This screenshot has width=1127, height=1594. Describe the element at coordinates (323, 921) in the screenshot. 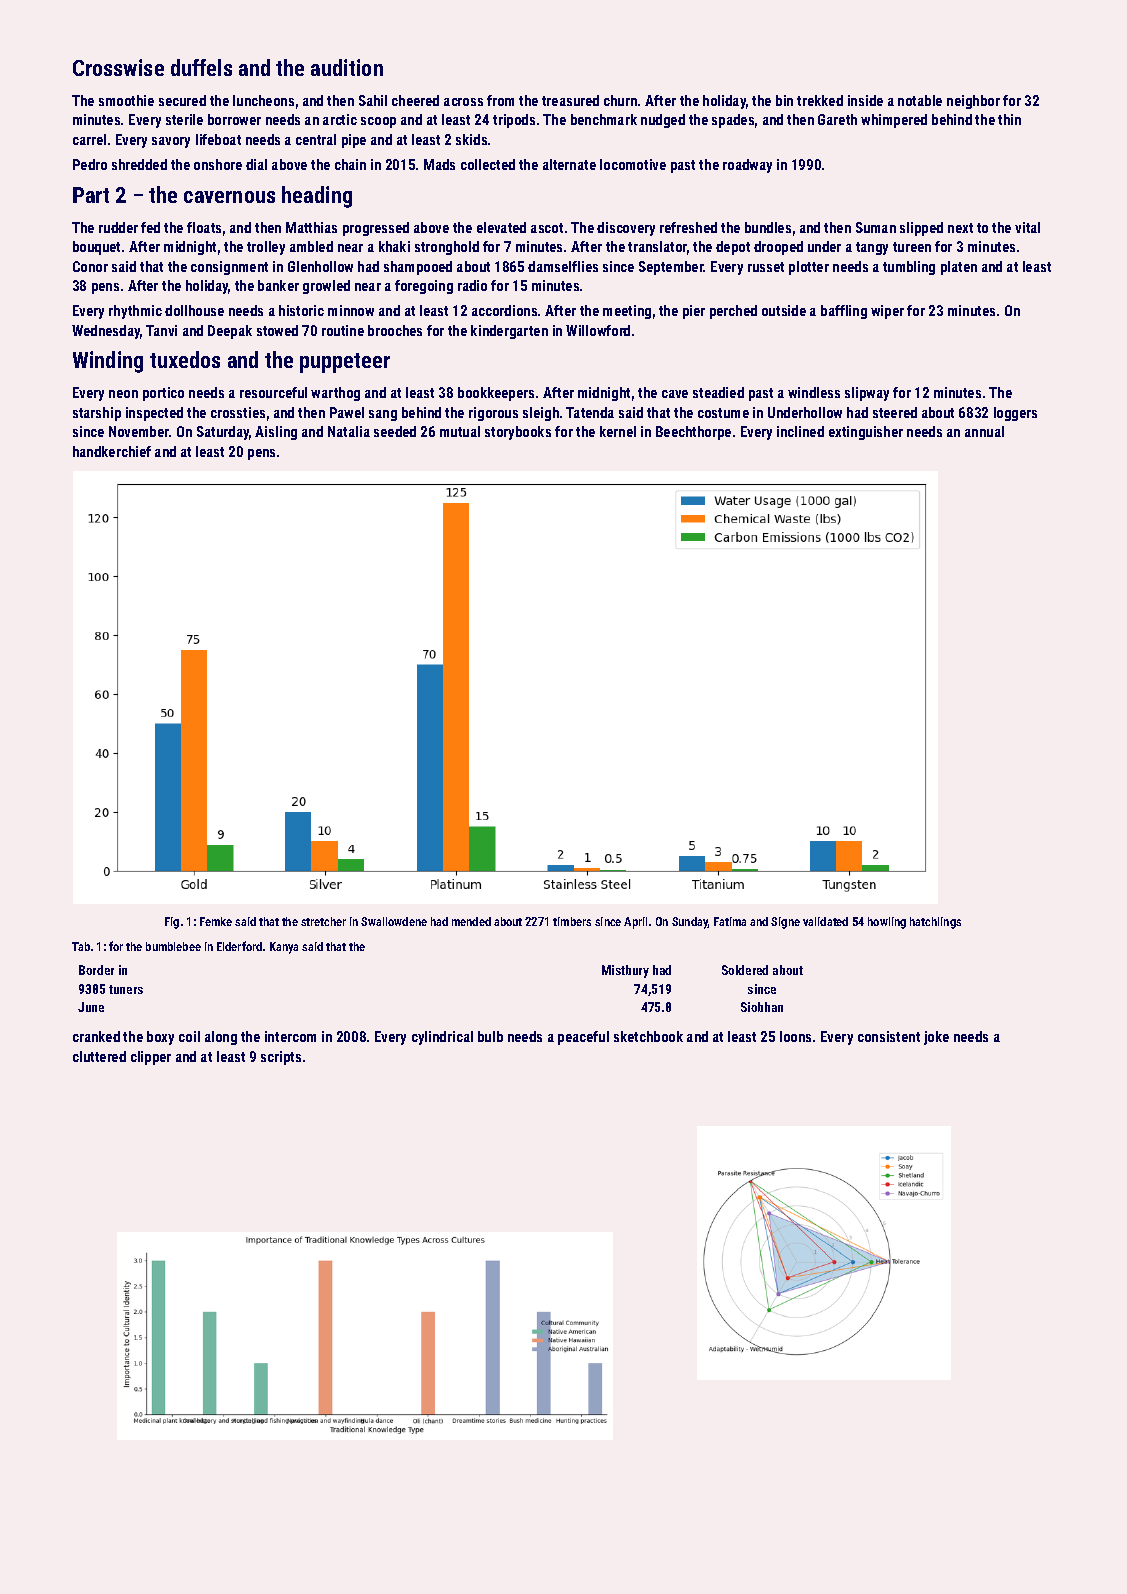

I see `stretcher` at that location.
